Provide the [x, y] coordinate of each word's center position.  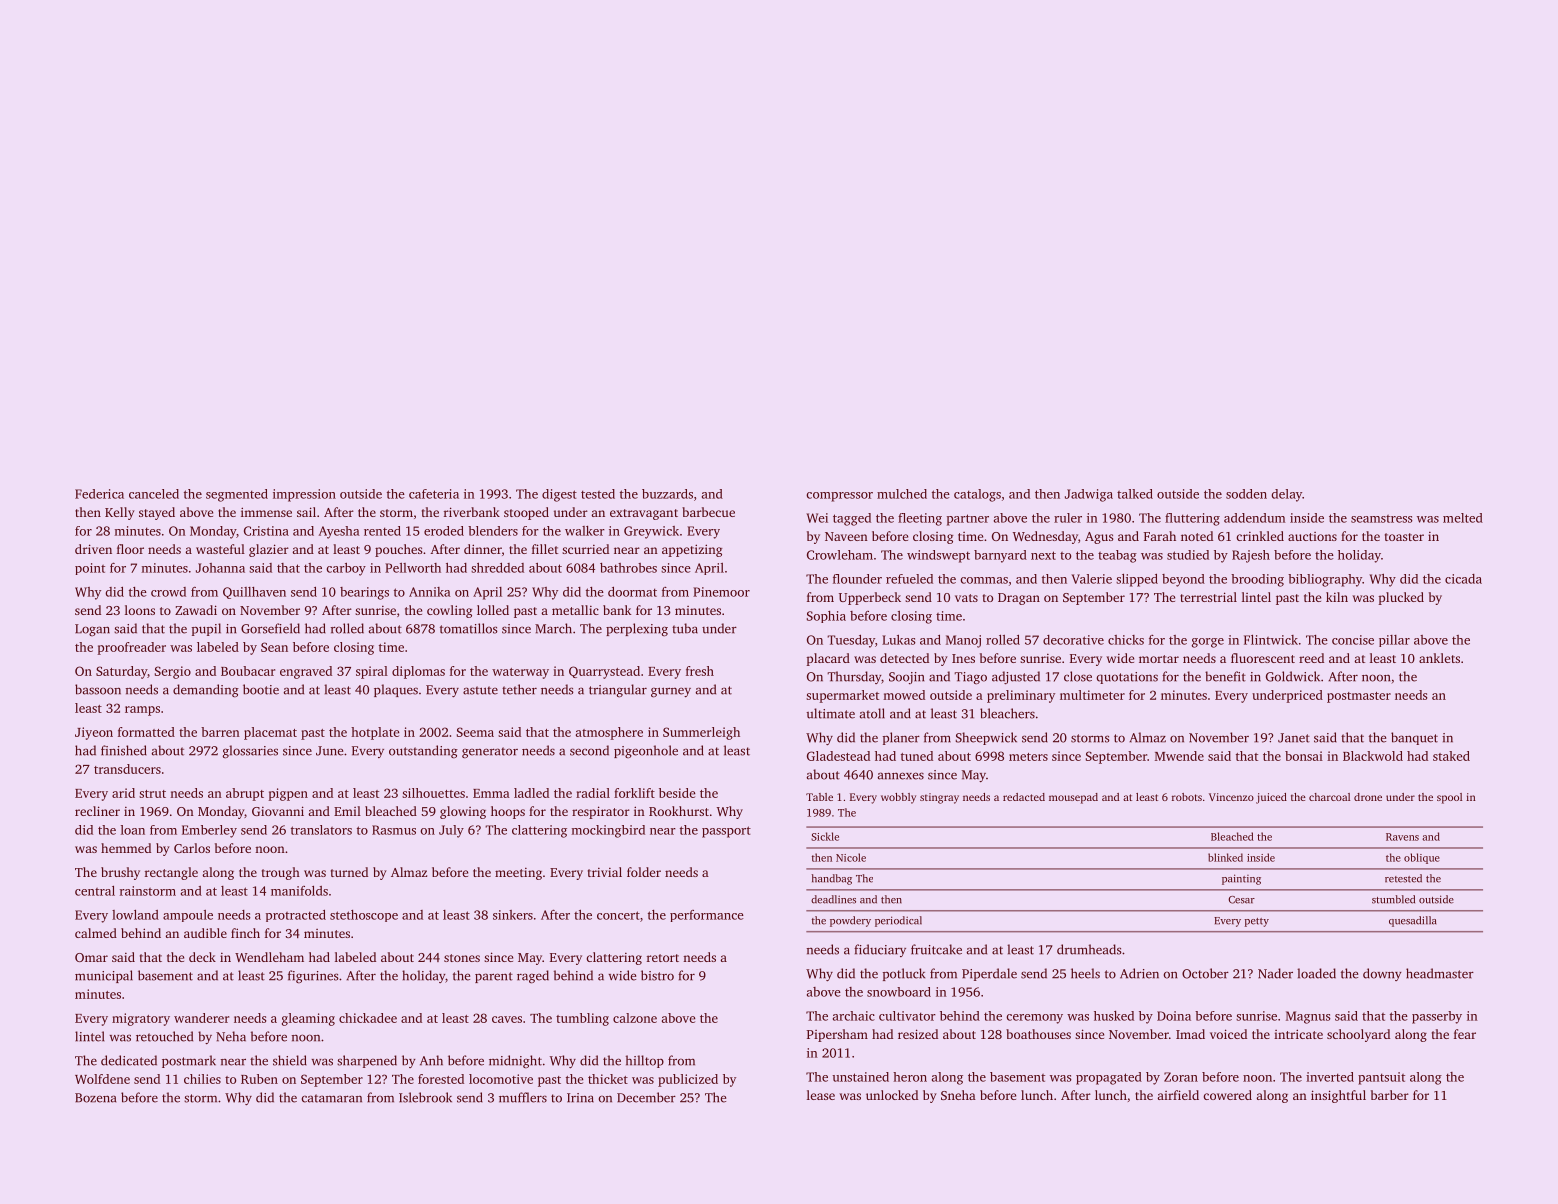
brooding [1257, 580]
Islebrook [425, 1097]
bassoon [98, 689]
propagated [1109, 1078]
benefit [1225, 676]
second [589, 750]
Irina [580, 1098]
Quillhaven [254, 593]
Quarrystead [604, 672]
